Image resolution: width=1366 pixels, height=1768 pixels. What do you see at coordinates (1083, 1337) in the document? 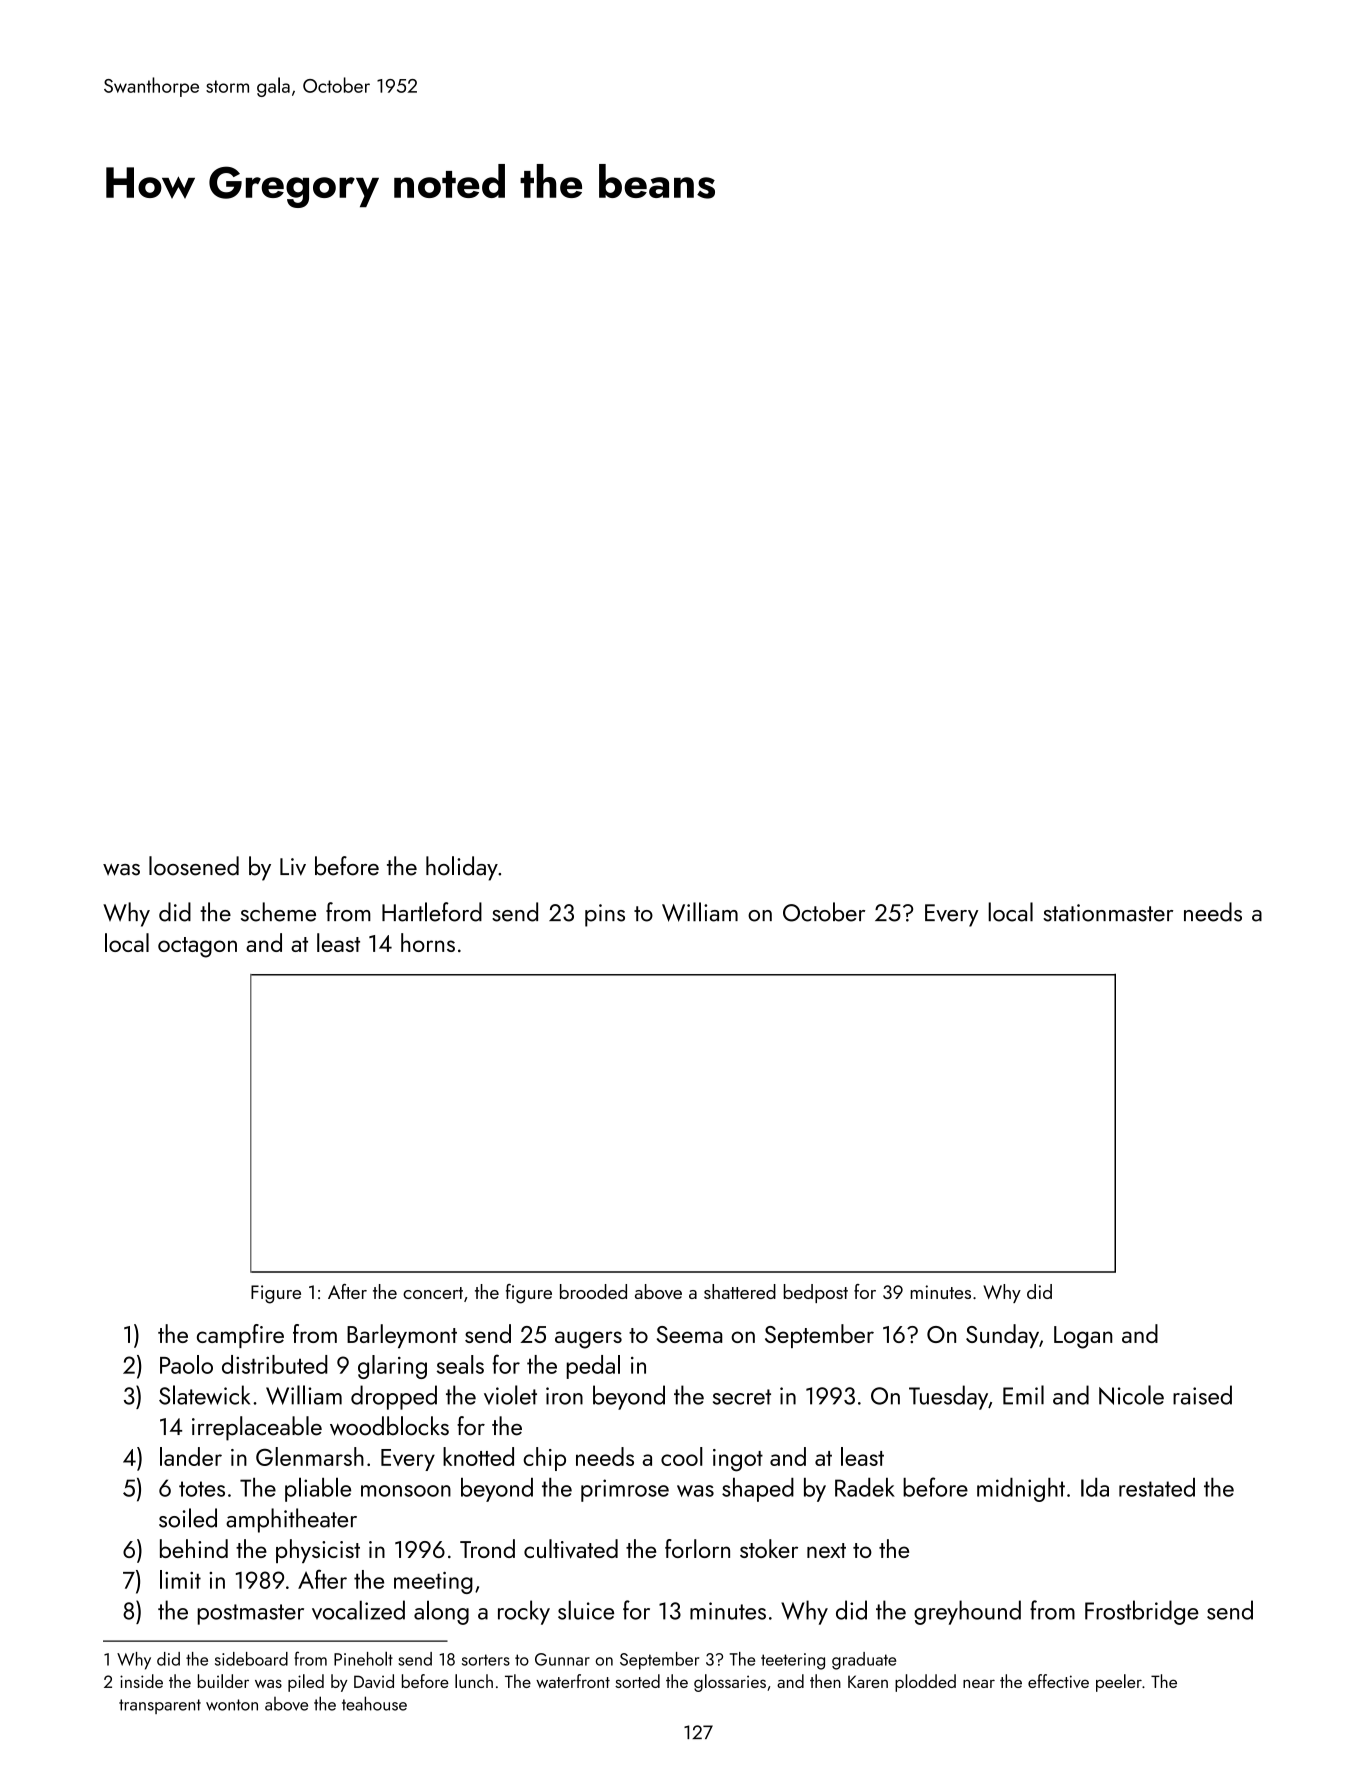
I see `Logan` at bounding box center [1083, 1337].
